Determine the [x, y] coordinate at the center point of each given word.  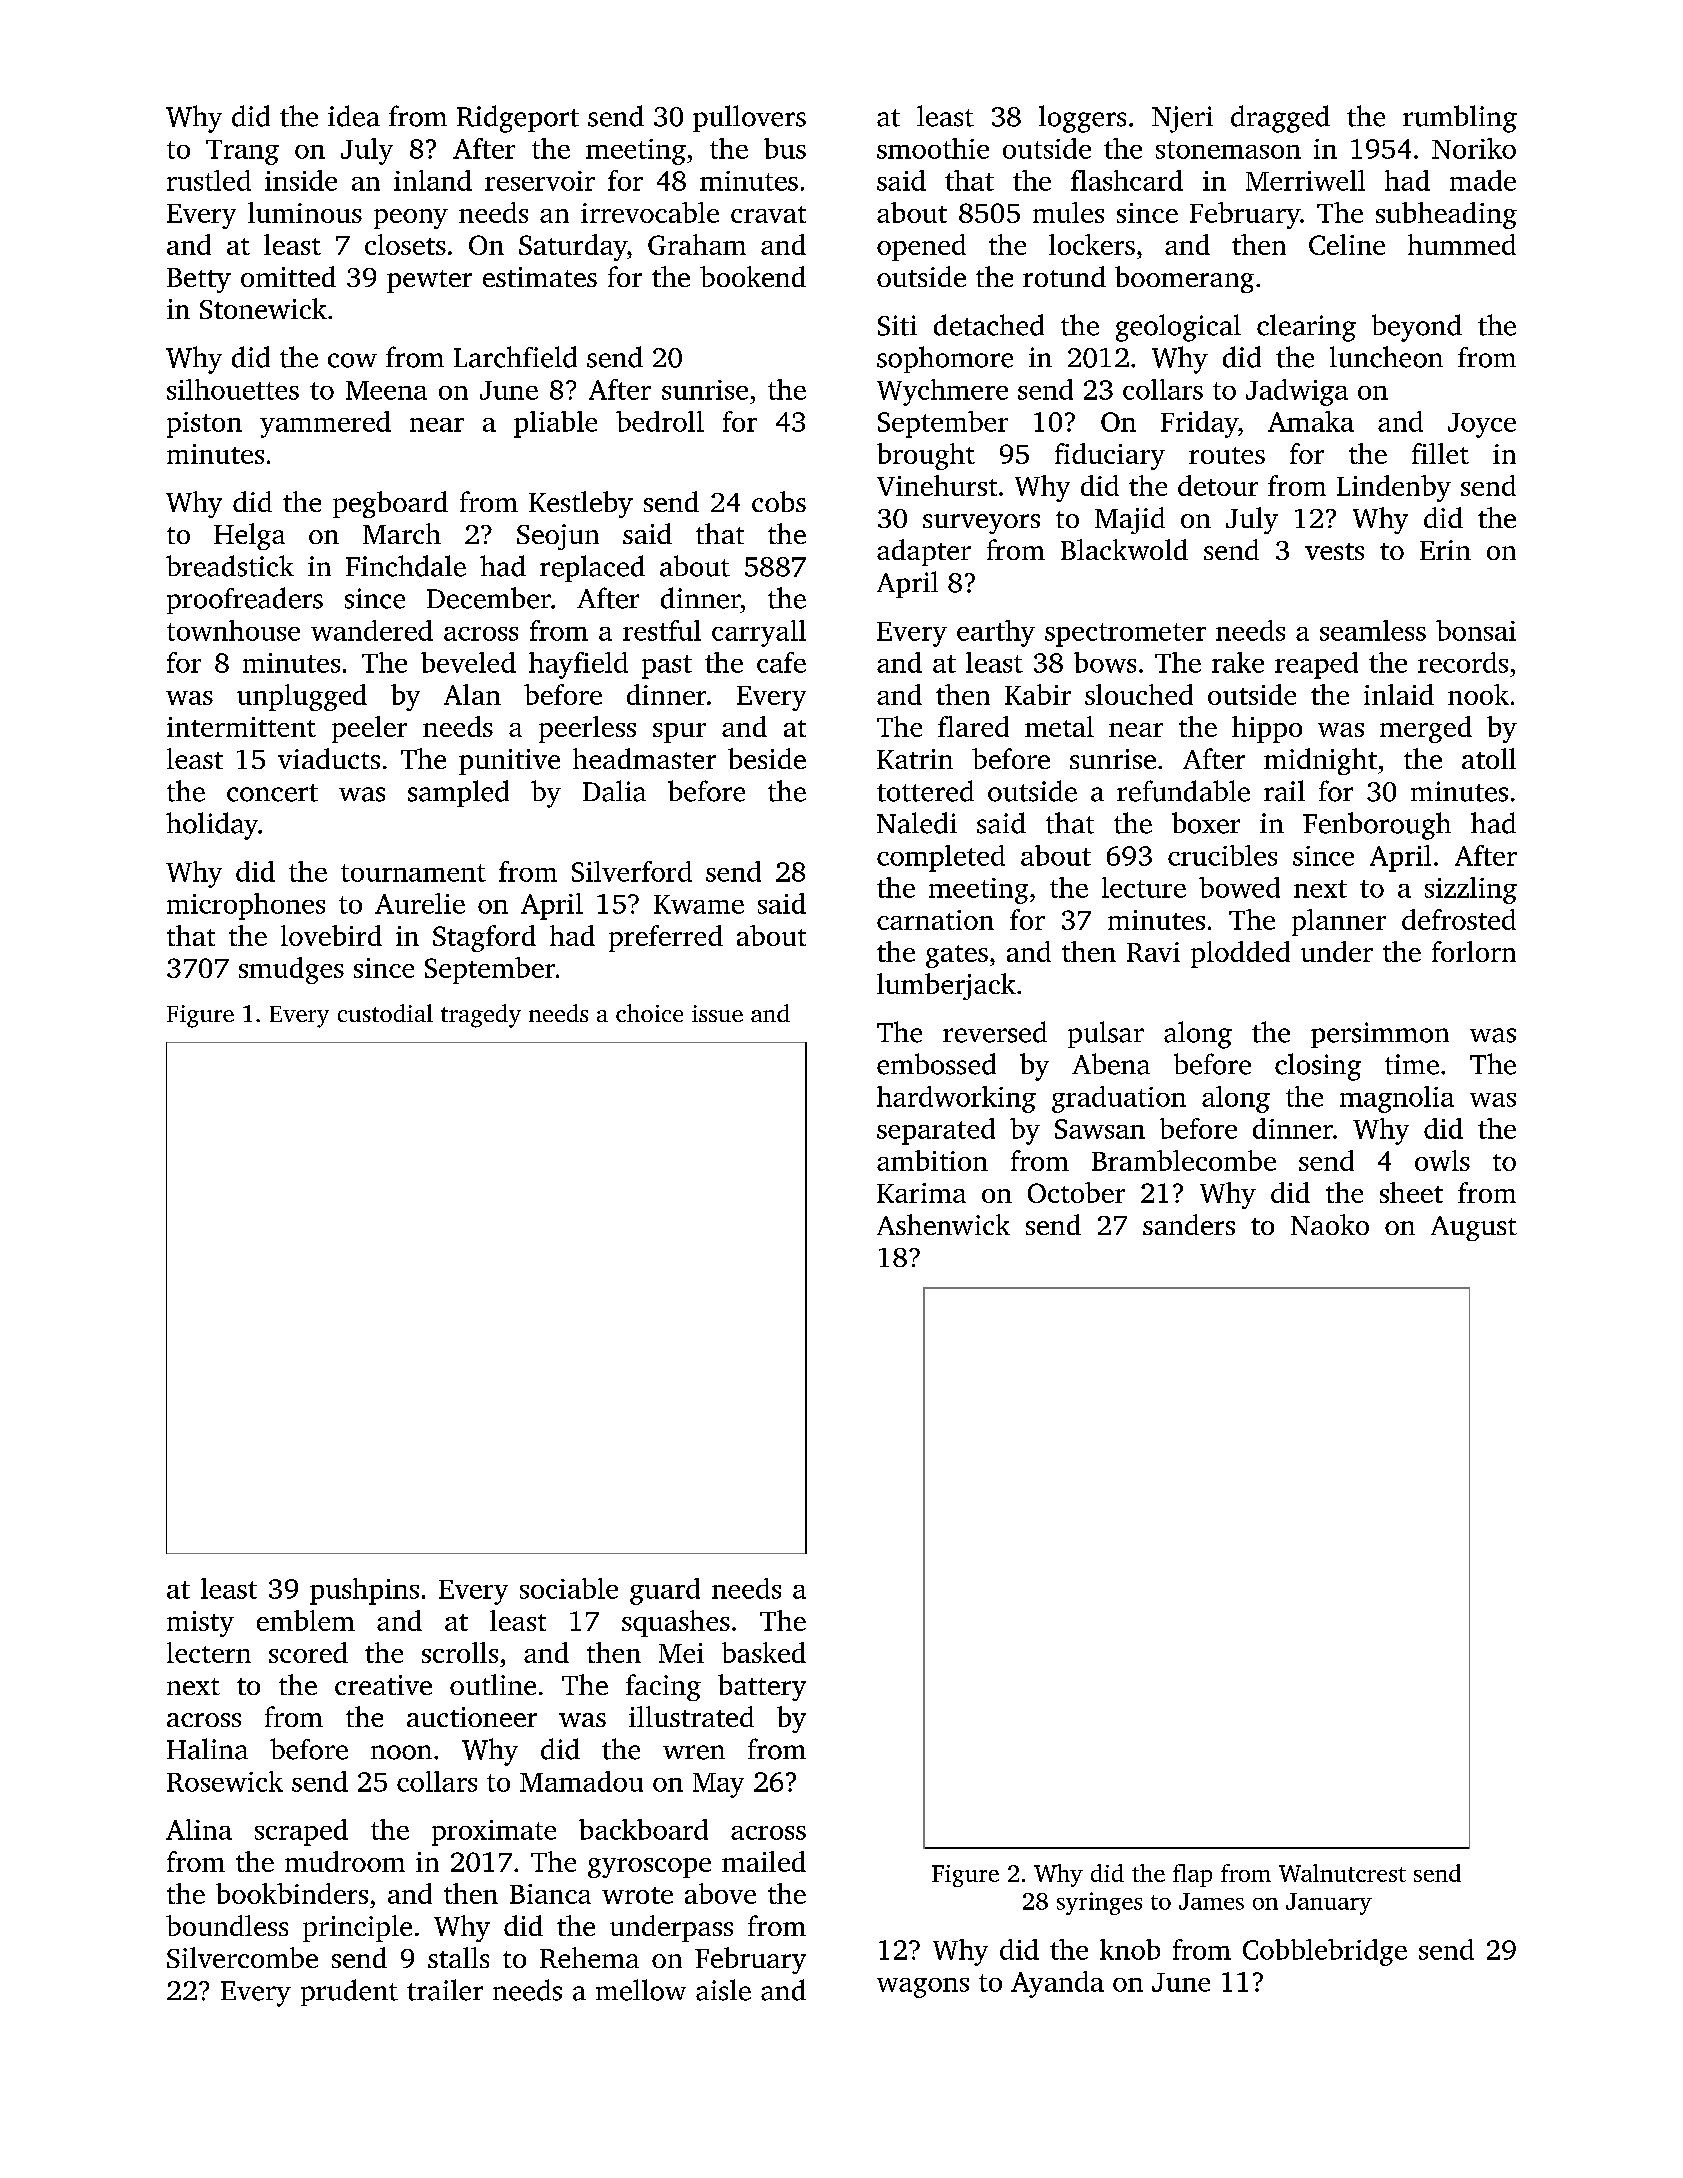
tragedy [481, 1016]
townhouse [233, 630]
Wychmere [942, 392]
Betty [199, 280]
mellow [641, 1990]
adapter [924, 552]
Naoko [1330, 1224]
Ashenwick [943, 1224]
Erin [1445, 550]
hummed [1462, 244]
